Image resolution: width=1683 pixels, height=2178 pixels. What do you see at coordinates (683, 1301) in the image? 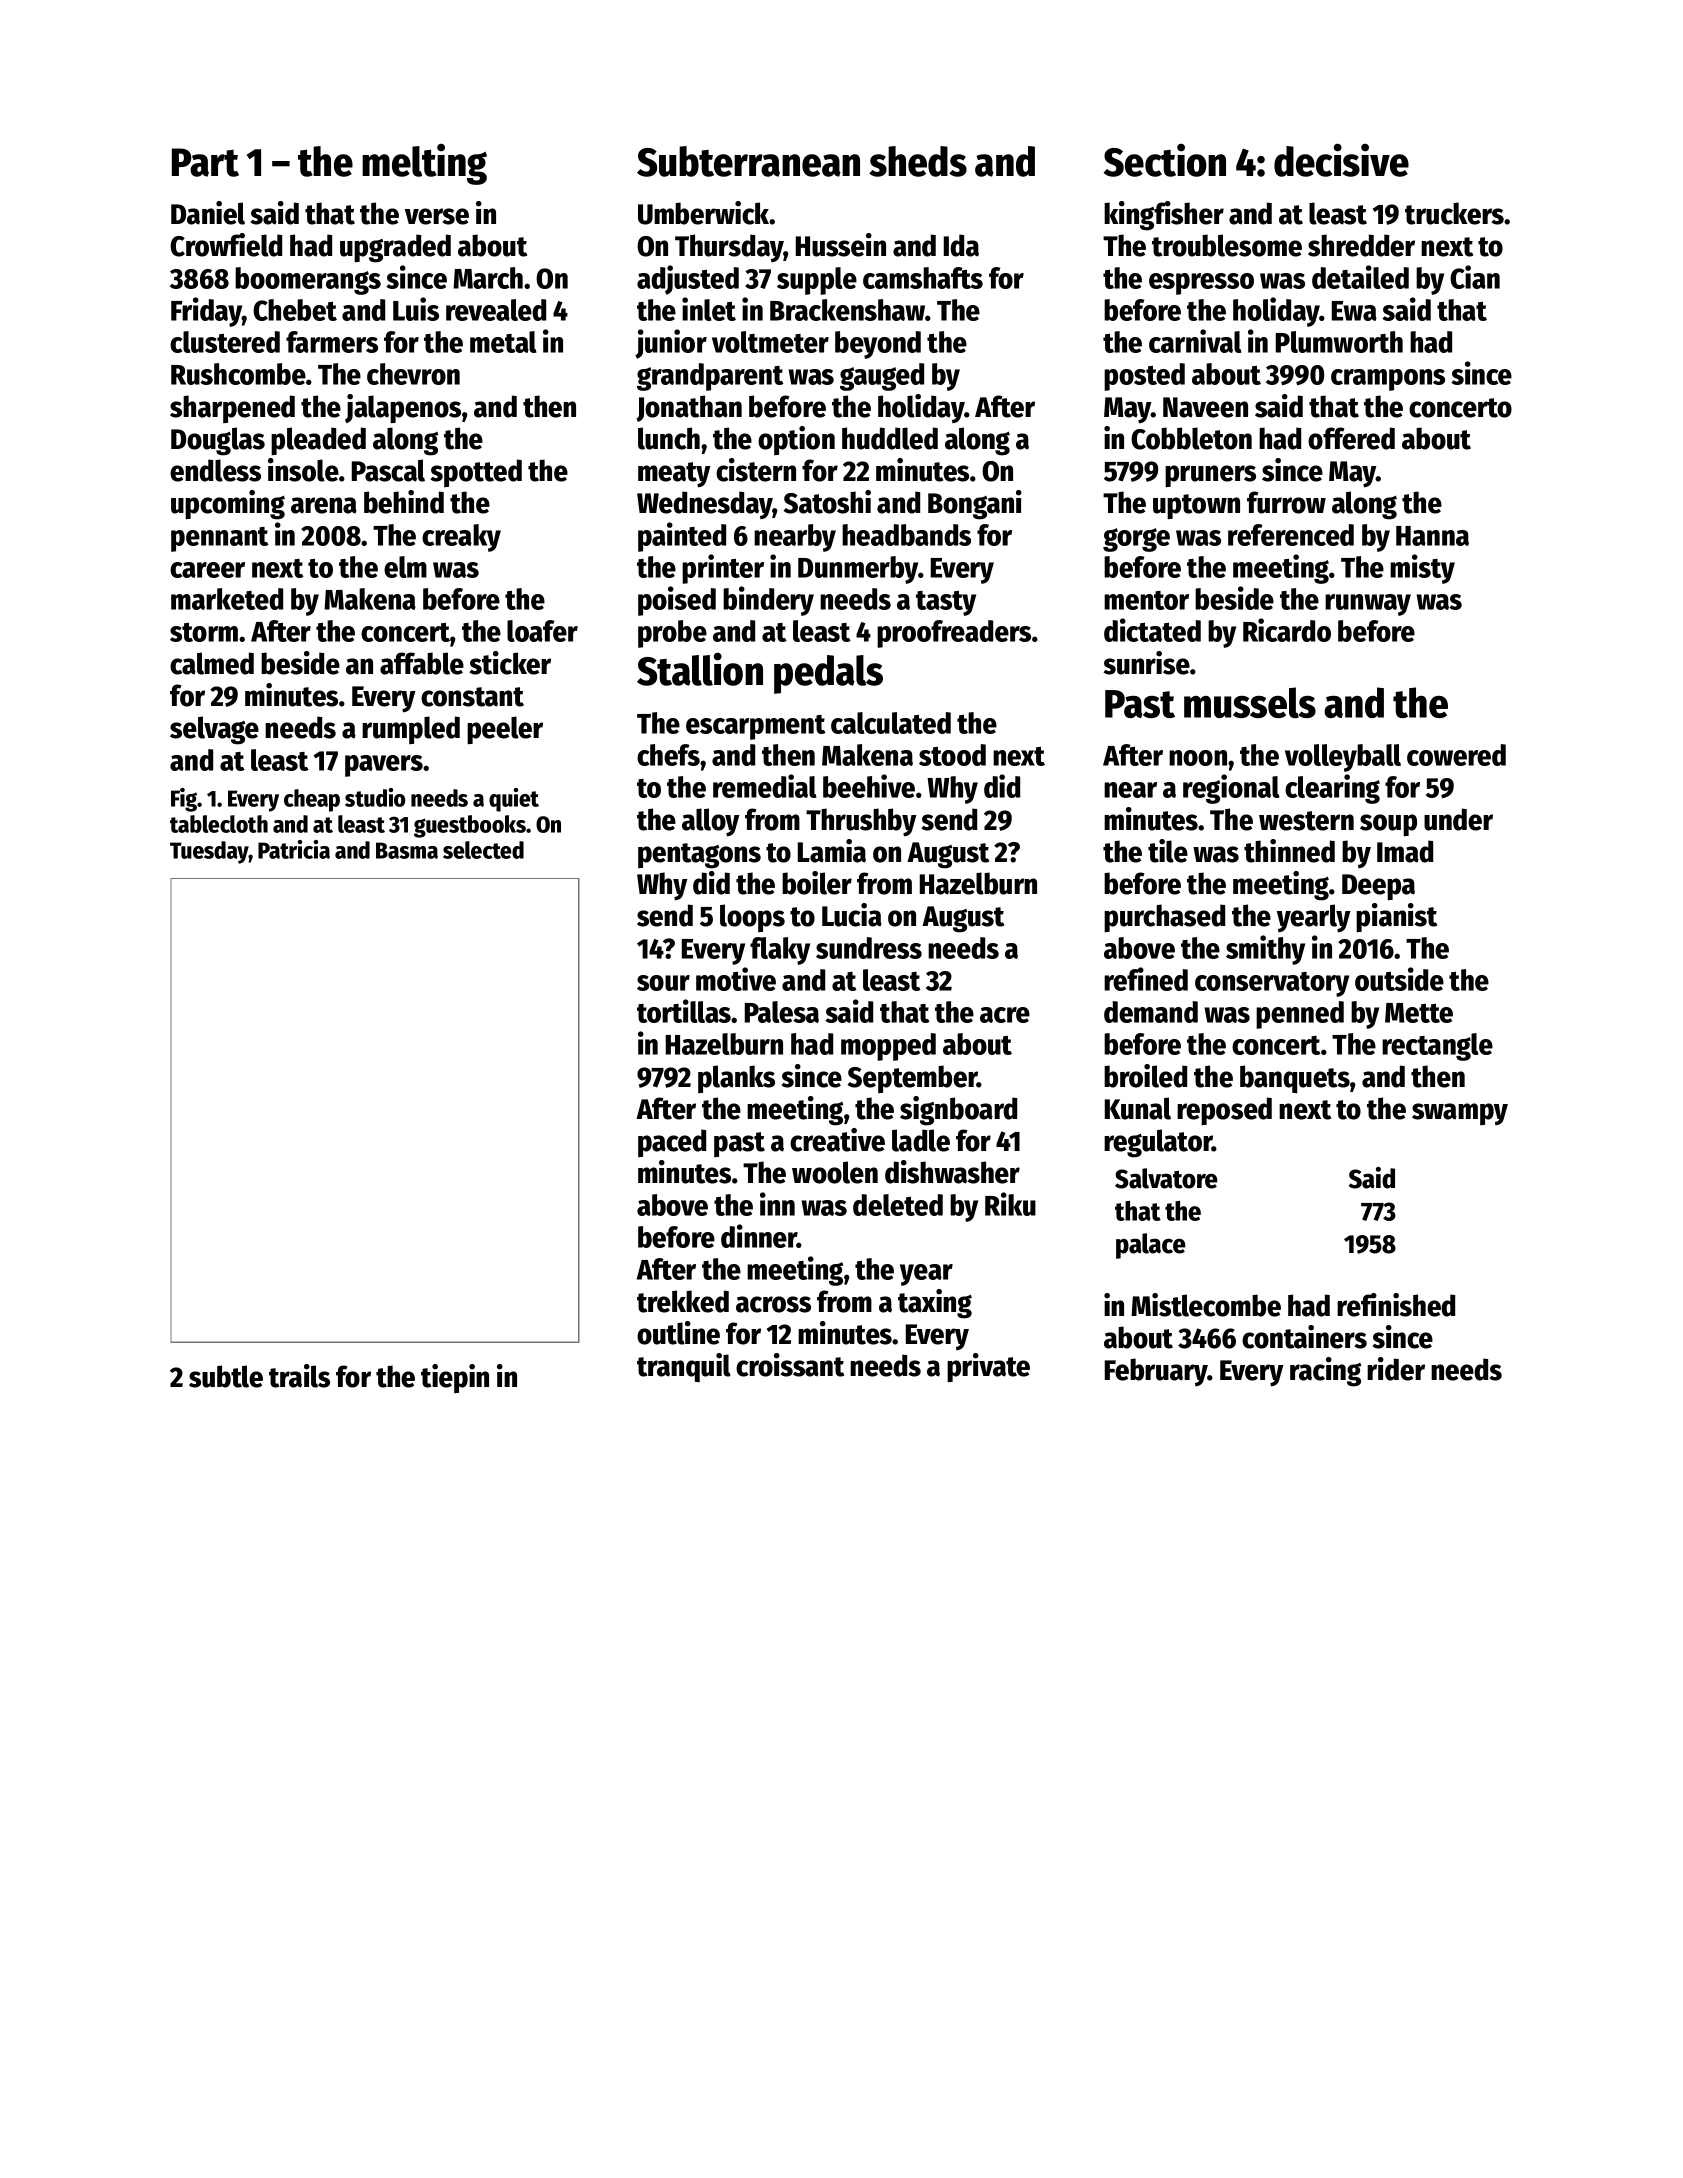
I see `trekked` at bounding box center [683, 1301].
